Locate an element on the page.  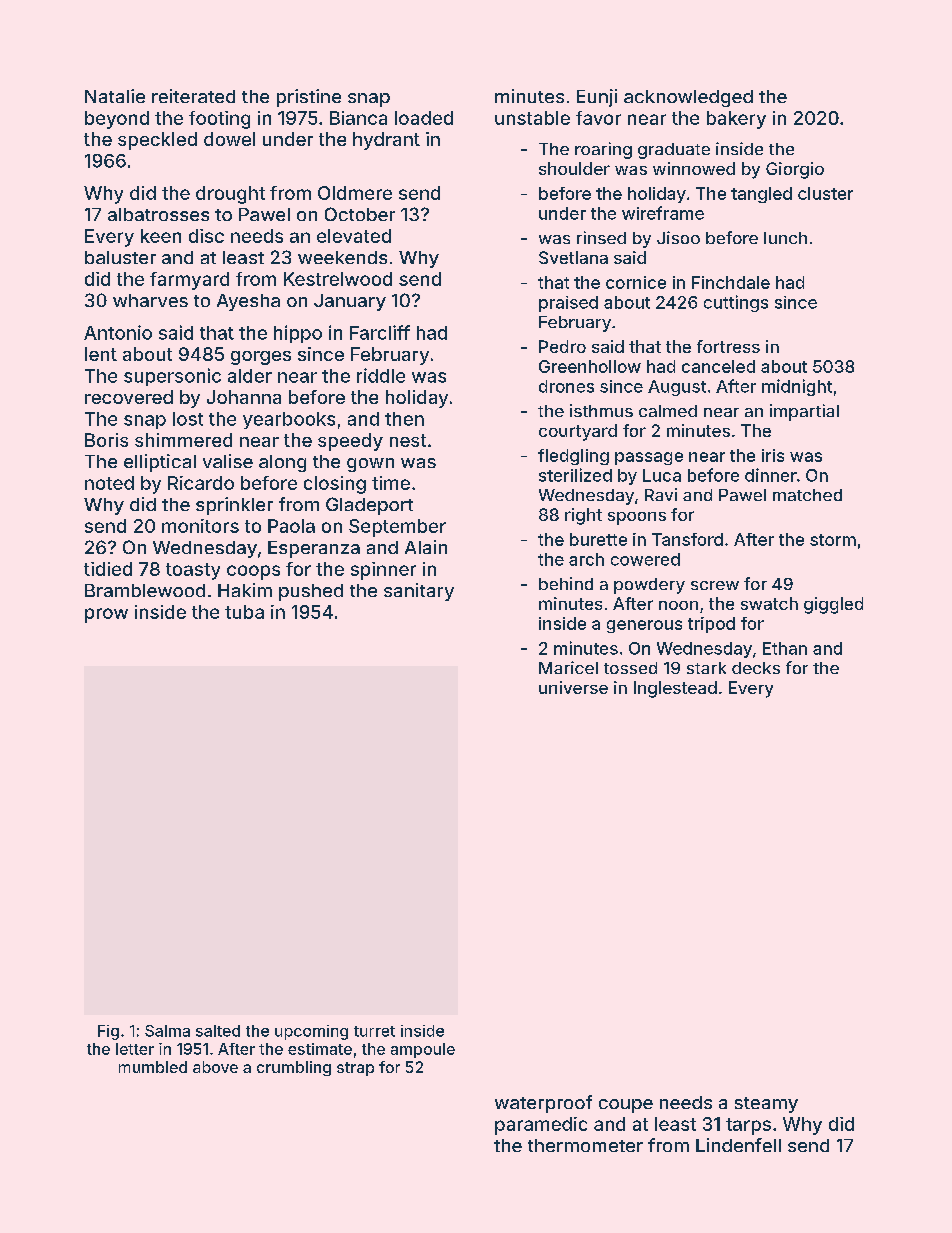
tuba is located at coordinates (244, 612).
